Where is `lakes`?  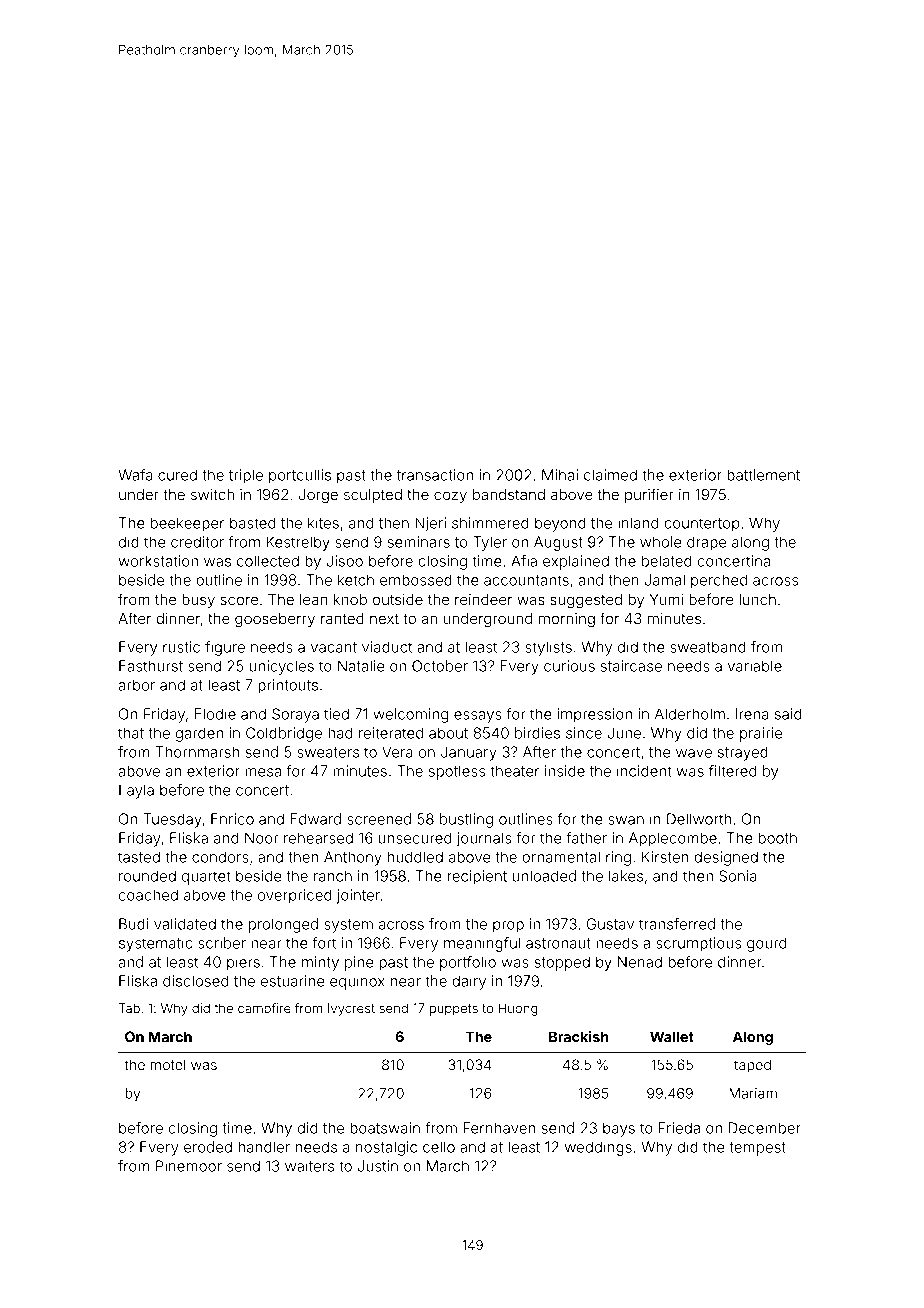
lakes is located at coordinates (626, 876).
